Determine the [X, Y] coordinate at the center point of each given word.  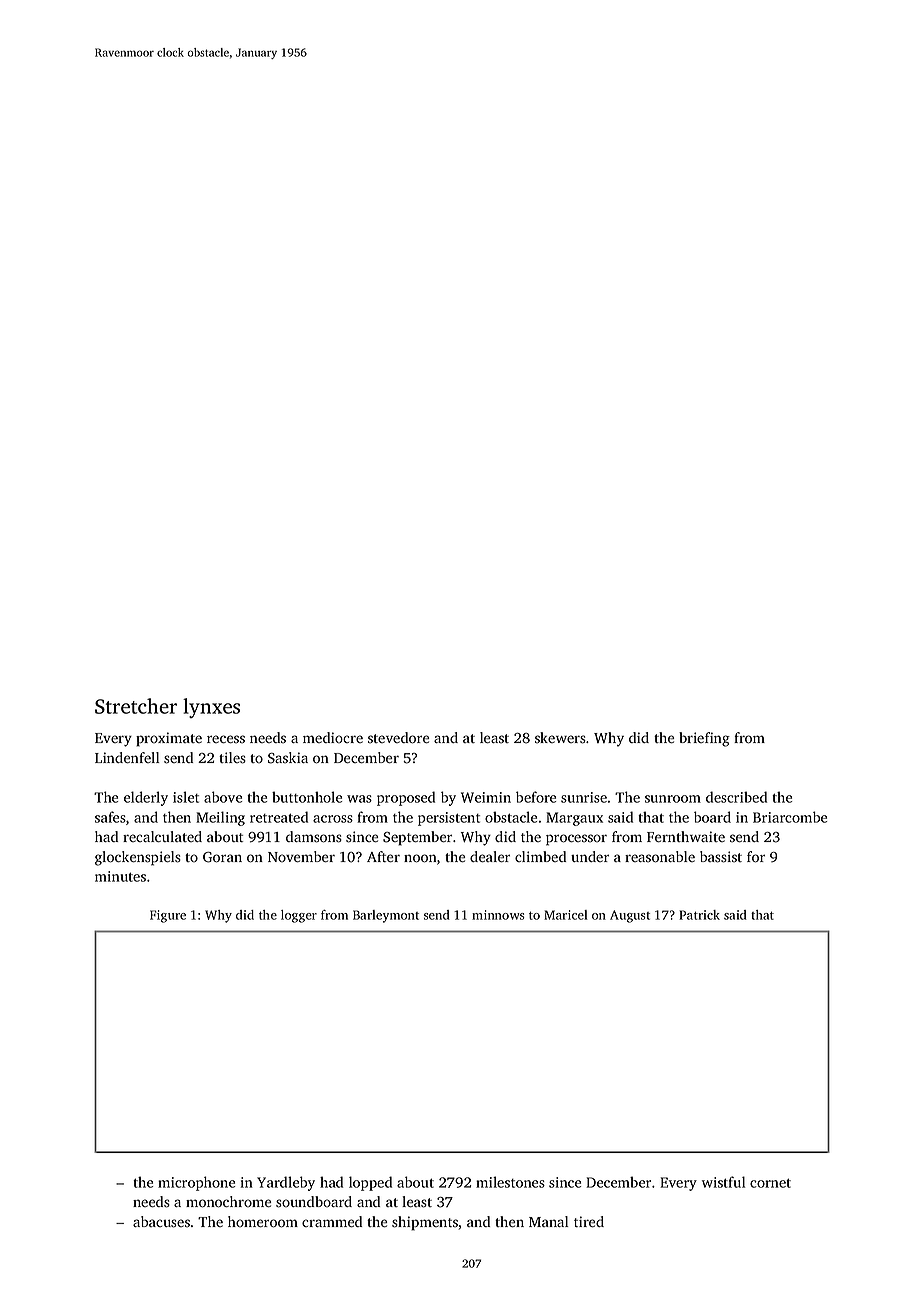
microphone [196, 1183]
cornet [770, 1183]
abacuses [161, 1222]
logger [299, 916]
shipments [425, 1223]
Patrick [699, 915]
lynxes [211, 708]
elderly [146, 798]
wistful [723, 1182]
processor [576, 840]
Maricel [565, 915]
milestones [510, 1182]
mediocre [333, 737]
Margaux [574, 819]
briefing [704, 739]
